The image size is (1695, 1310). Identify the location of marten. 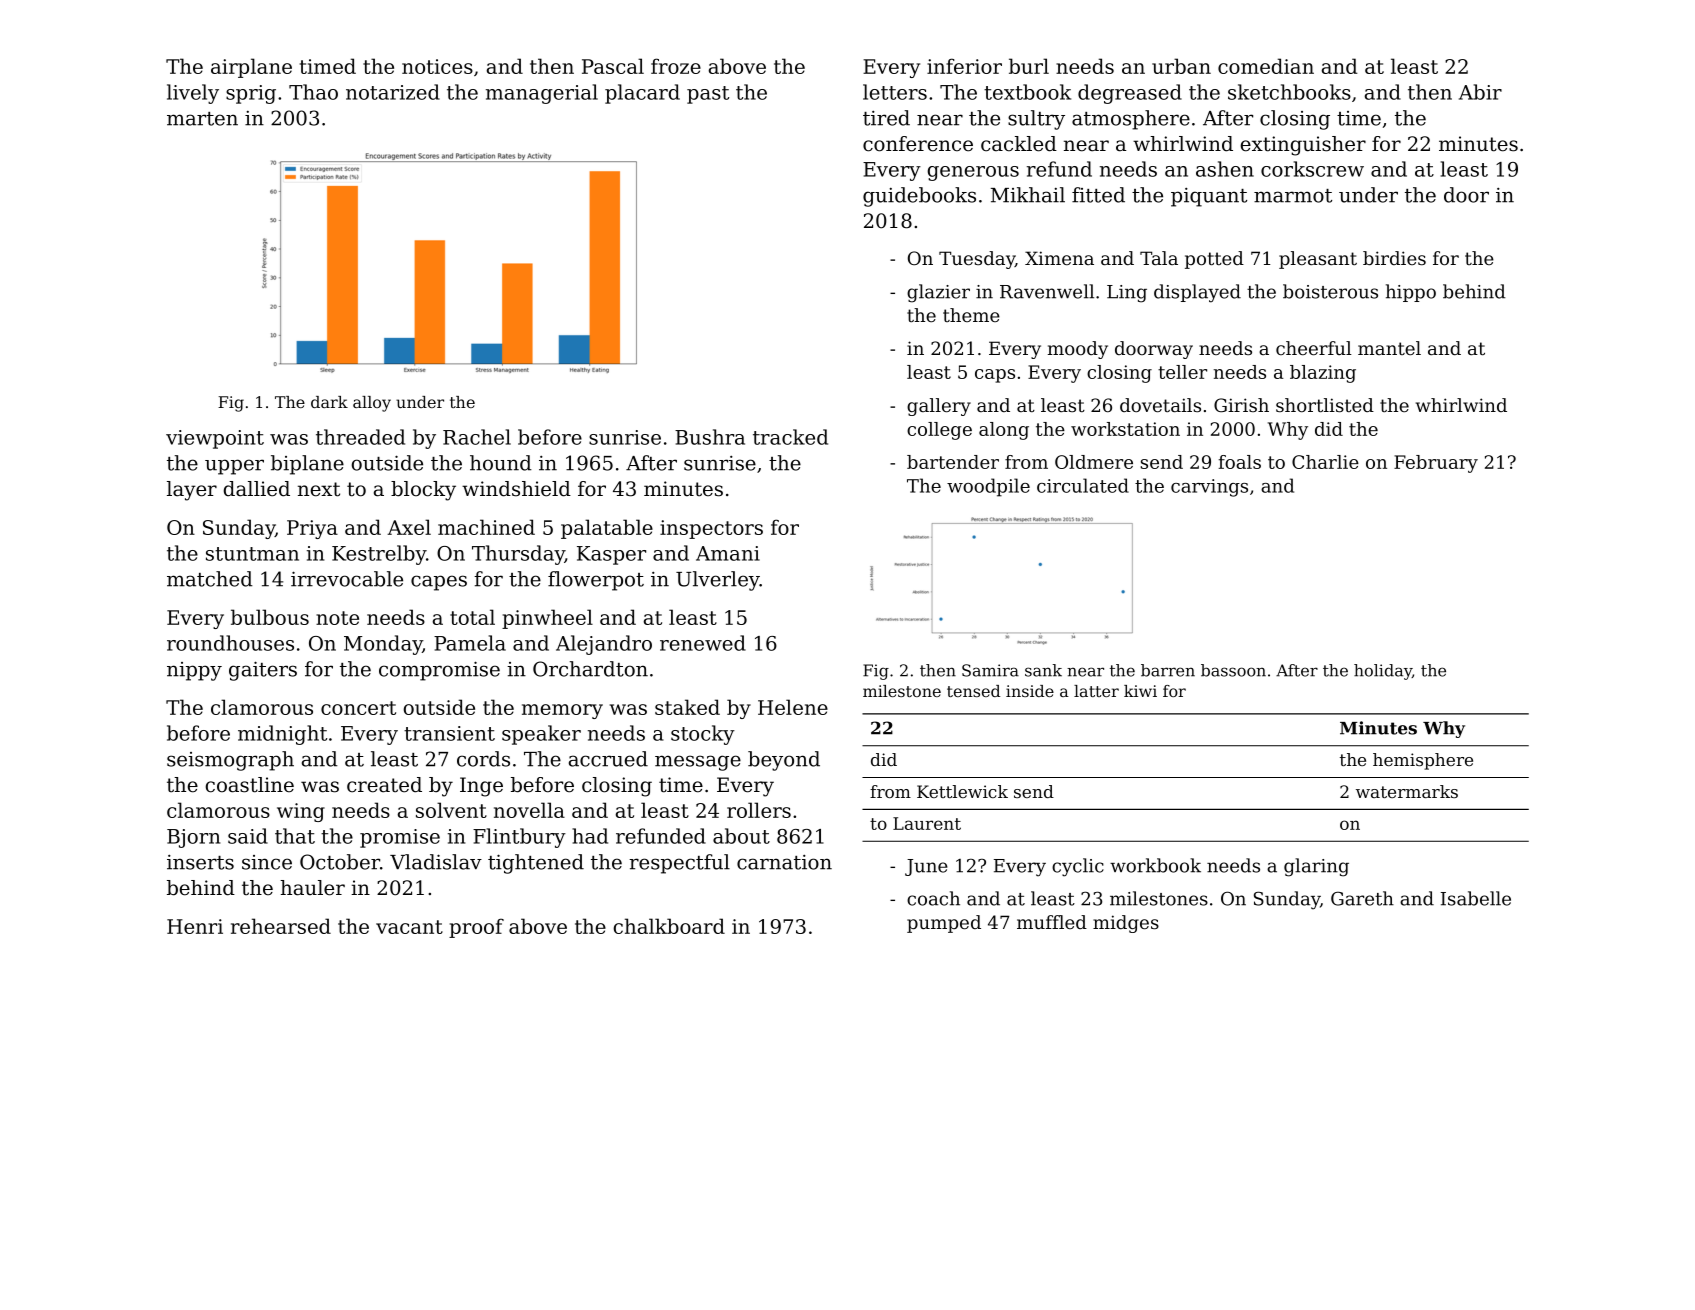
(202, 119).
